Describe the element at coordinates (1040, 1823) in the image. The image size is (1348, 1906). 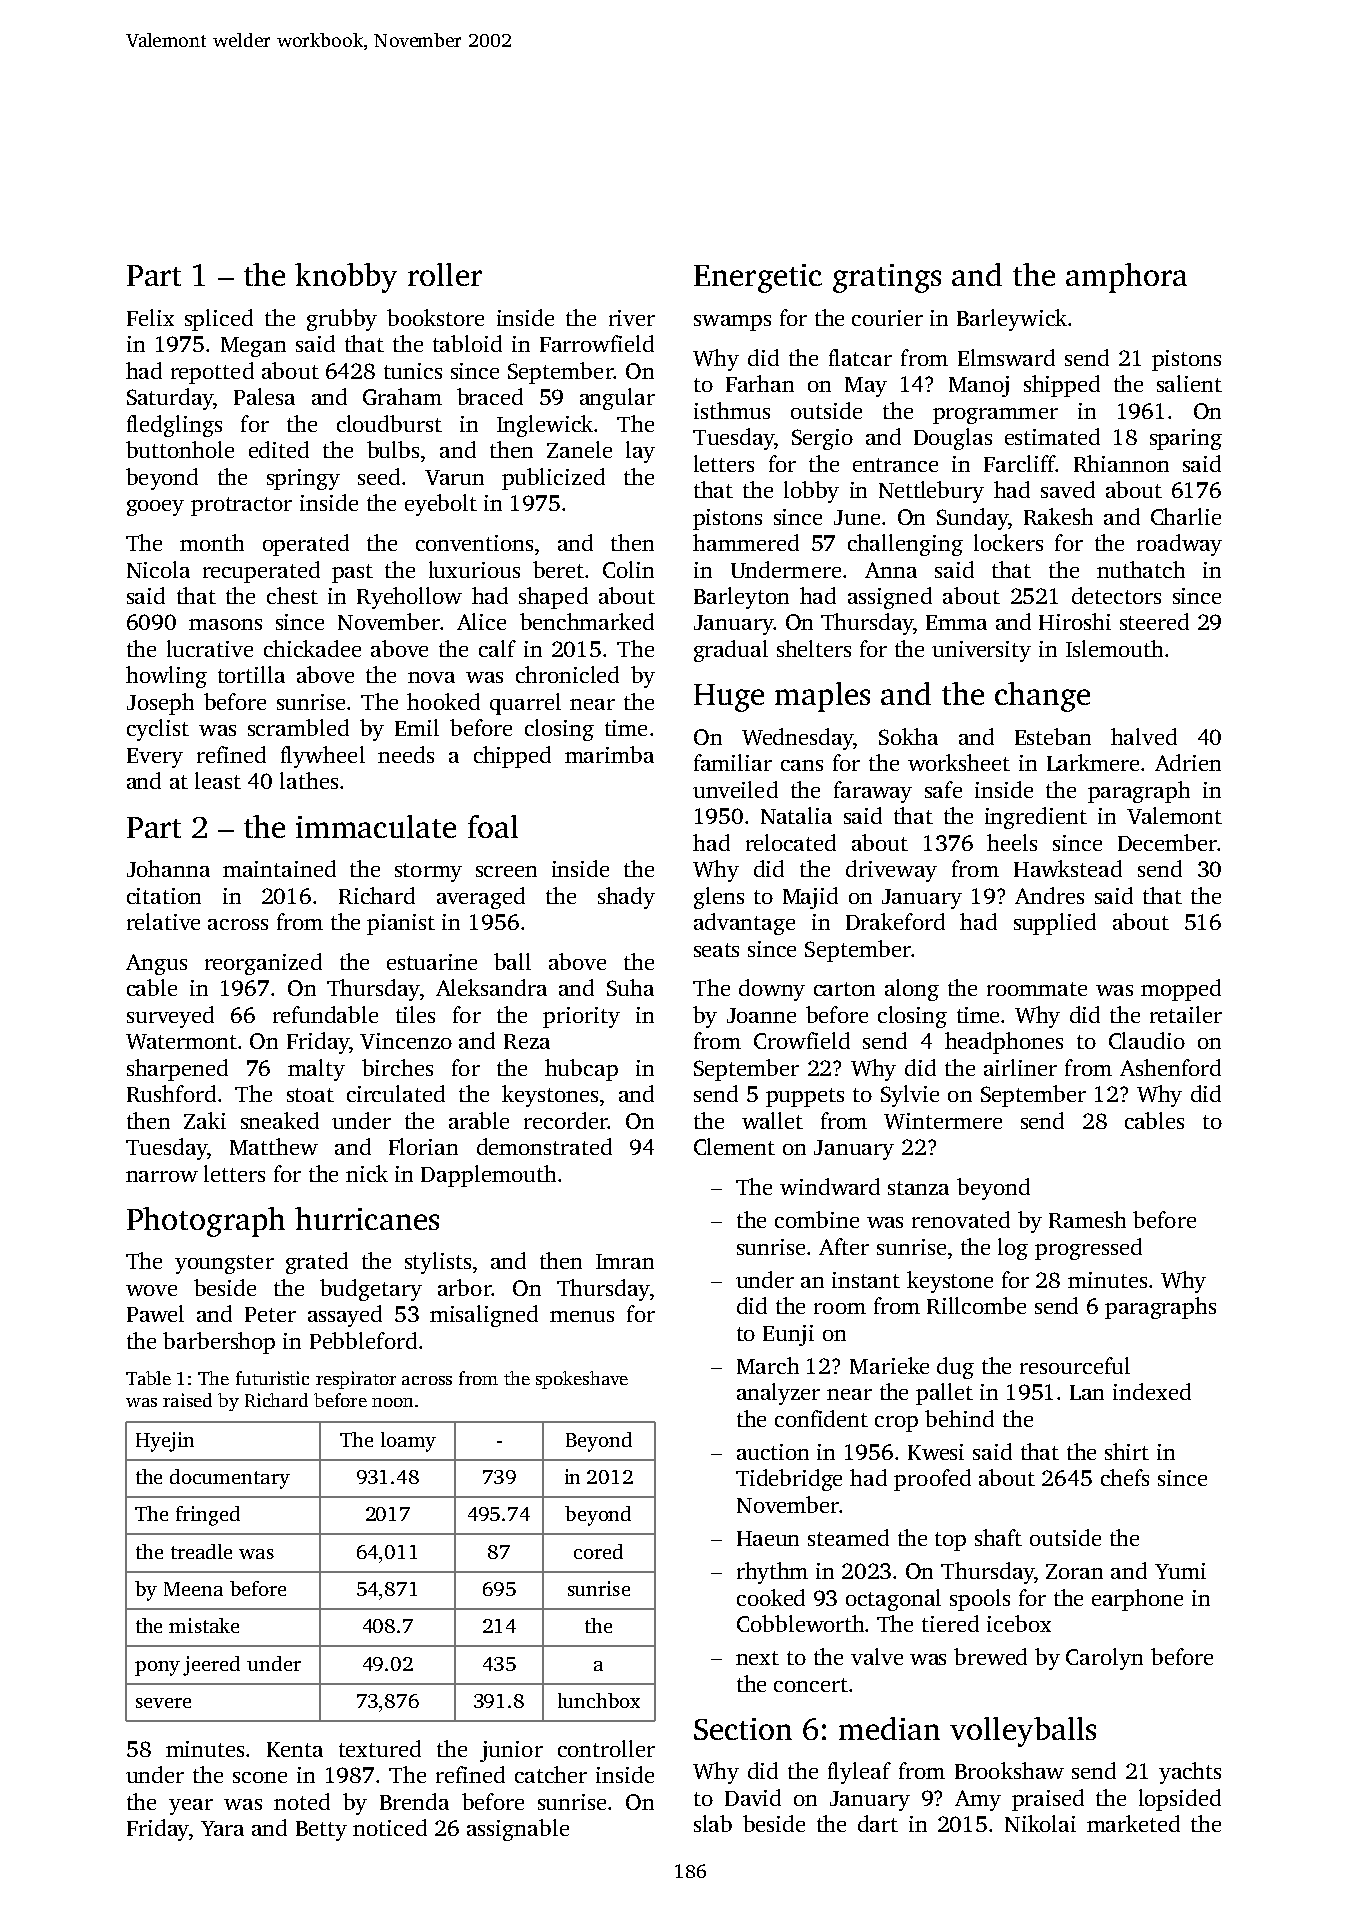
I see `Nikolai` at that location.
